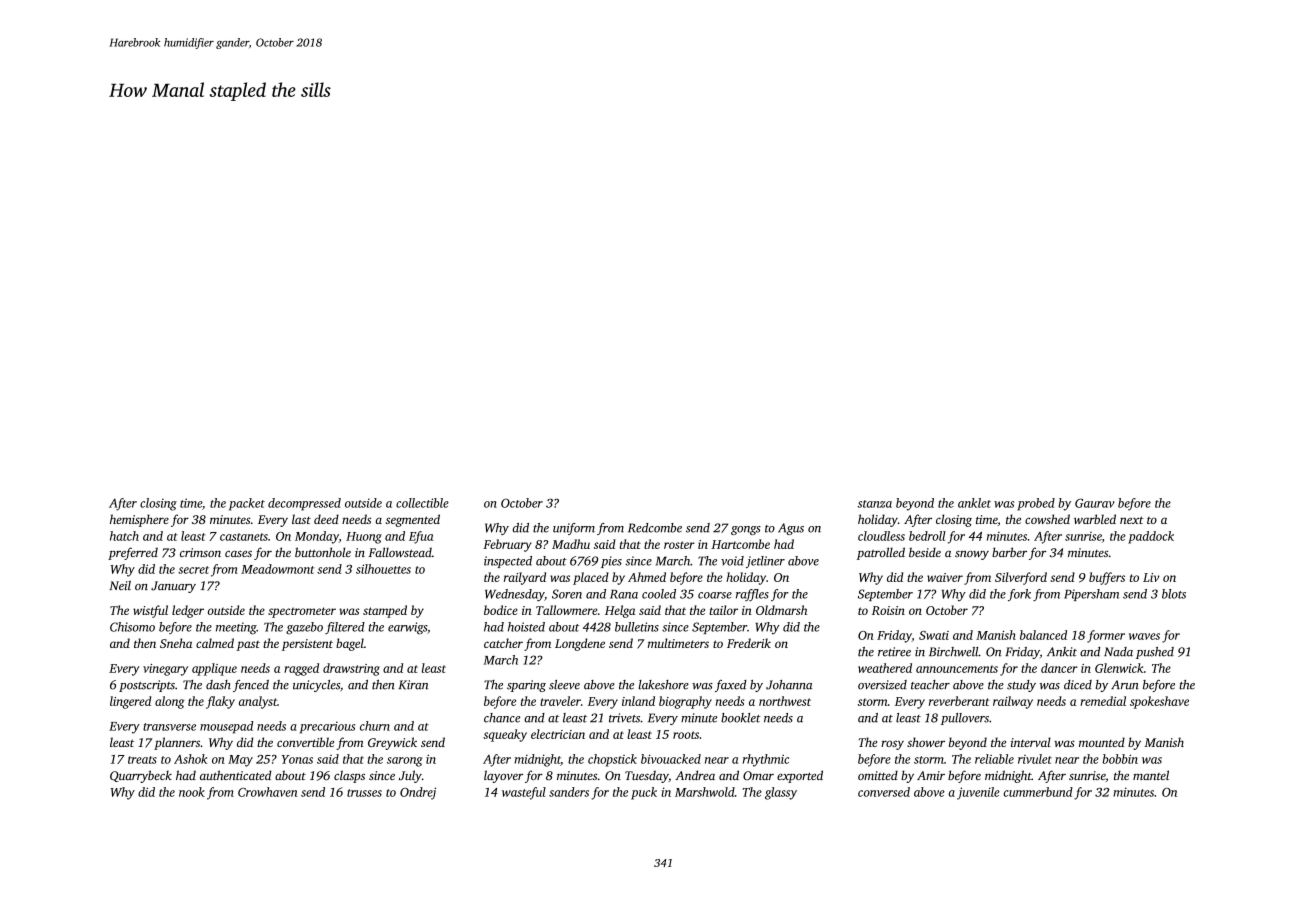 The image size is (1308, 924). I want to click on pushed, so click(1155, 653).
